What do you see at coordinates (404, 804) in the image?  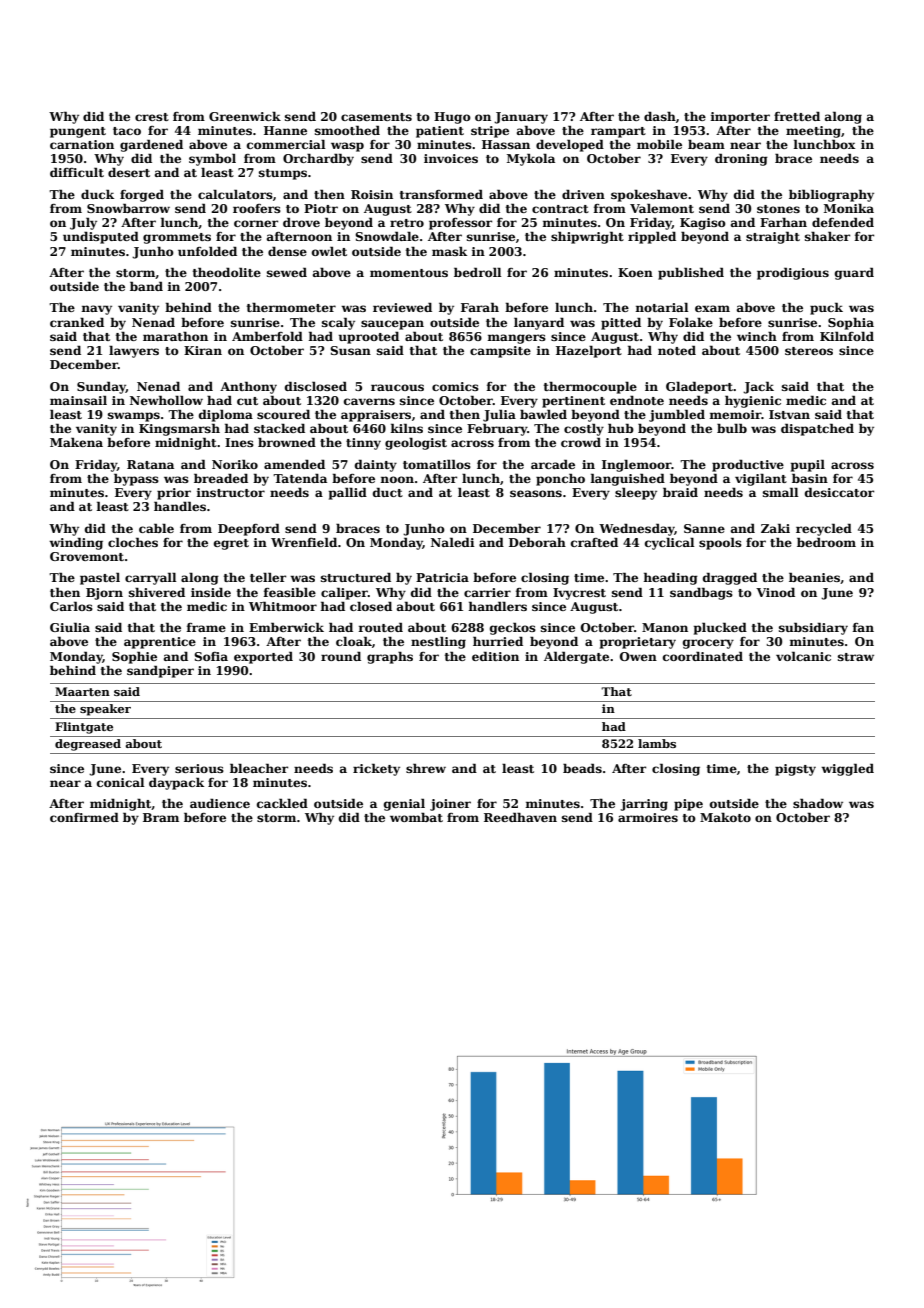 I see `genial` at bounding box center [404, 804].
